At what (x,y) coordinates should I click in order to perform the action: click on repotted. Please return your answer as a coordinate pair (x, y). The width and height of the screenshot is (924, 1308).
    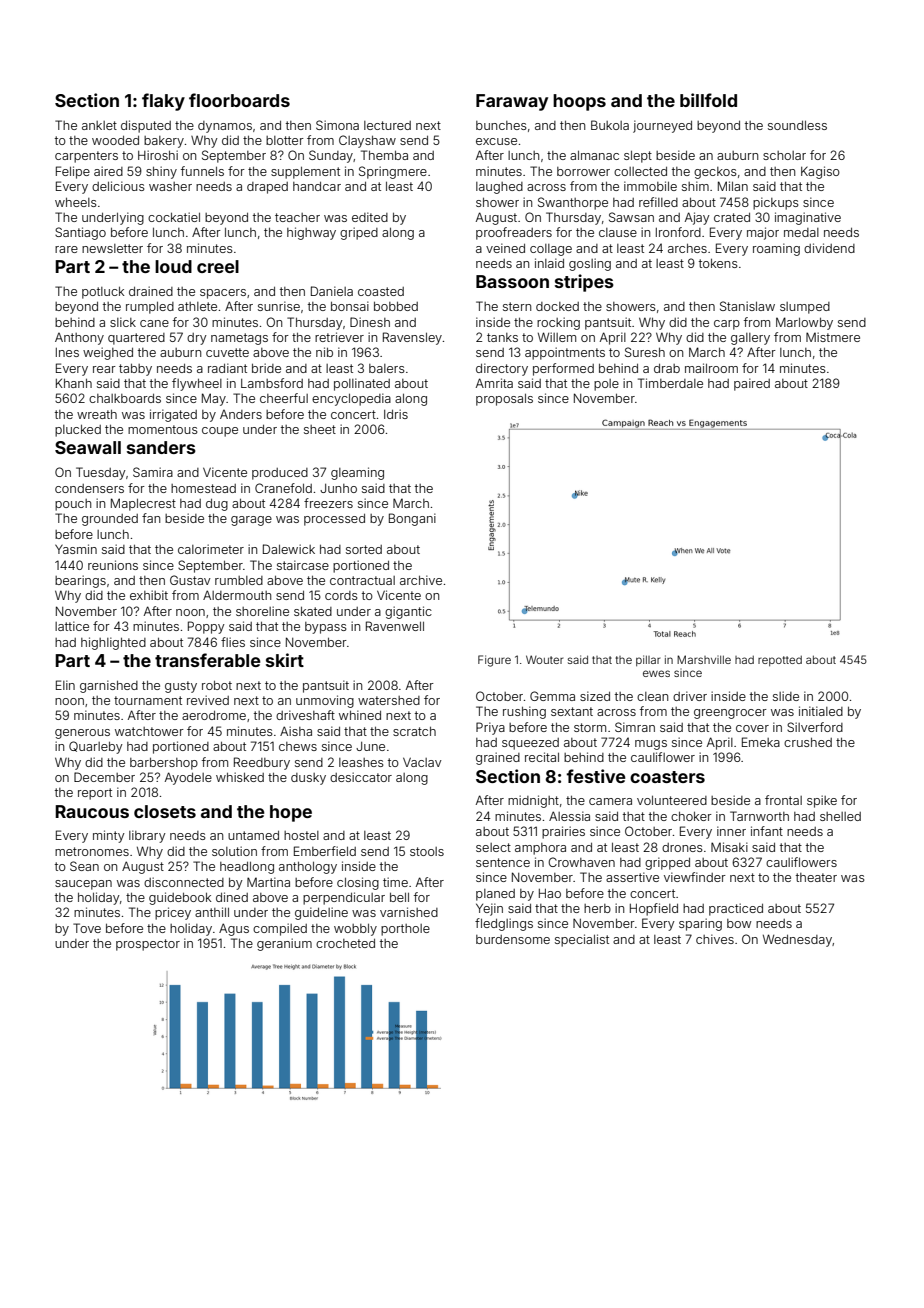
    Looking at the image, I should click on (780, 661).
